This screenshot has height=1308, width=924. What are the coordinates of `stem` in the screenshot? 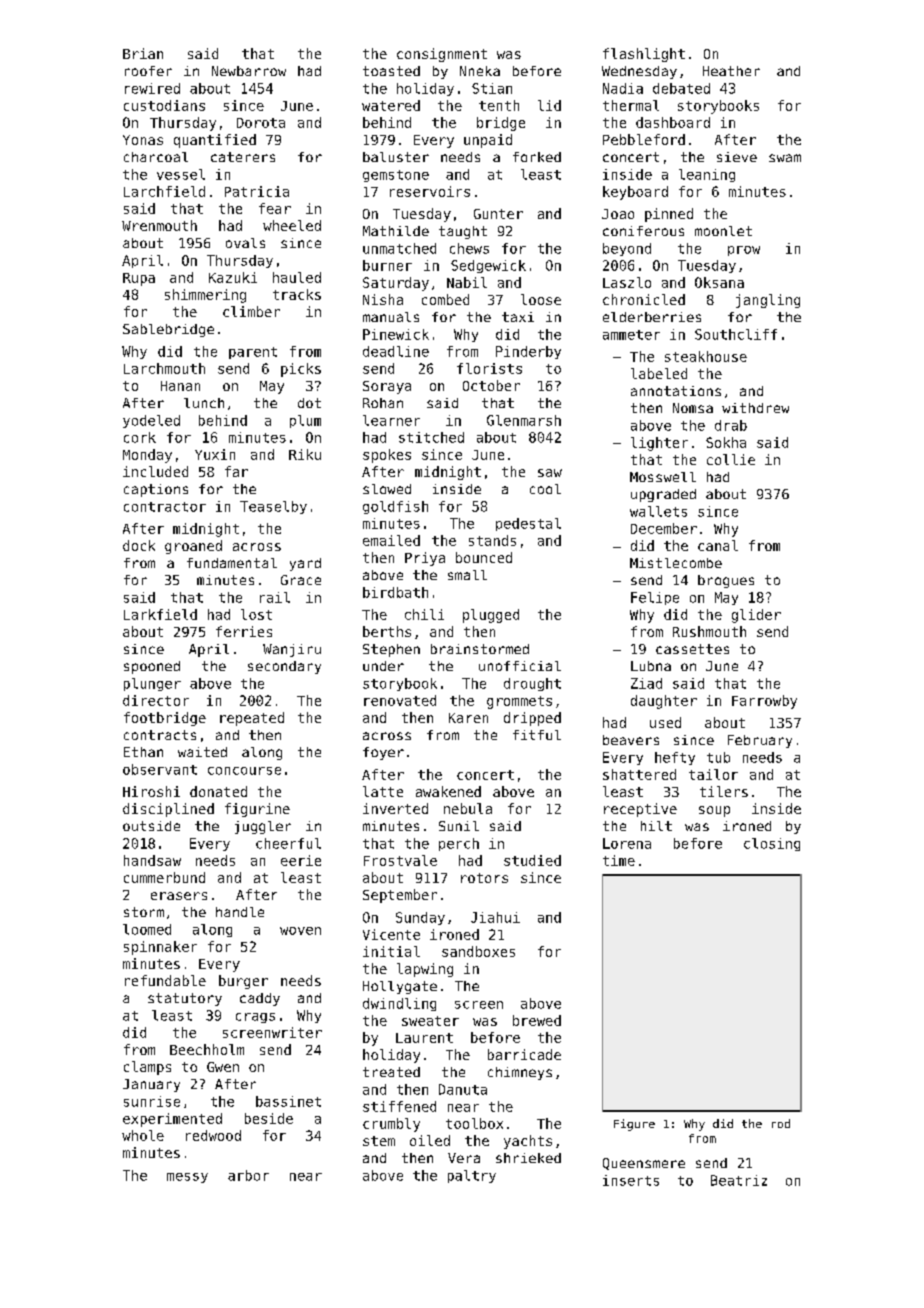 It's located at (379, 1141).
